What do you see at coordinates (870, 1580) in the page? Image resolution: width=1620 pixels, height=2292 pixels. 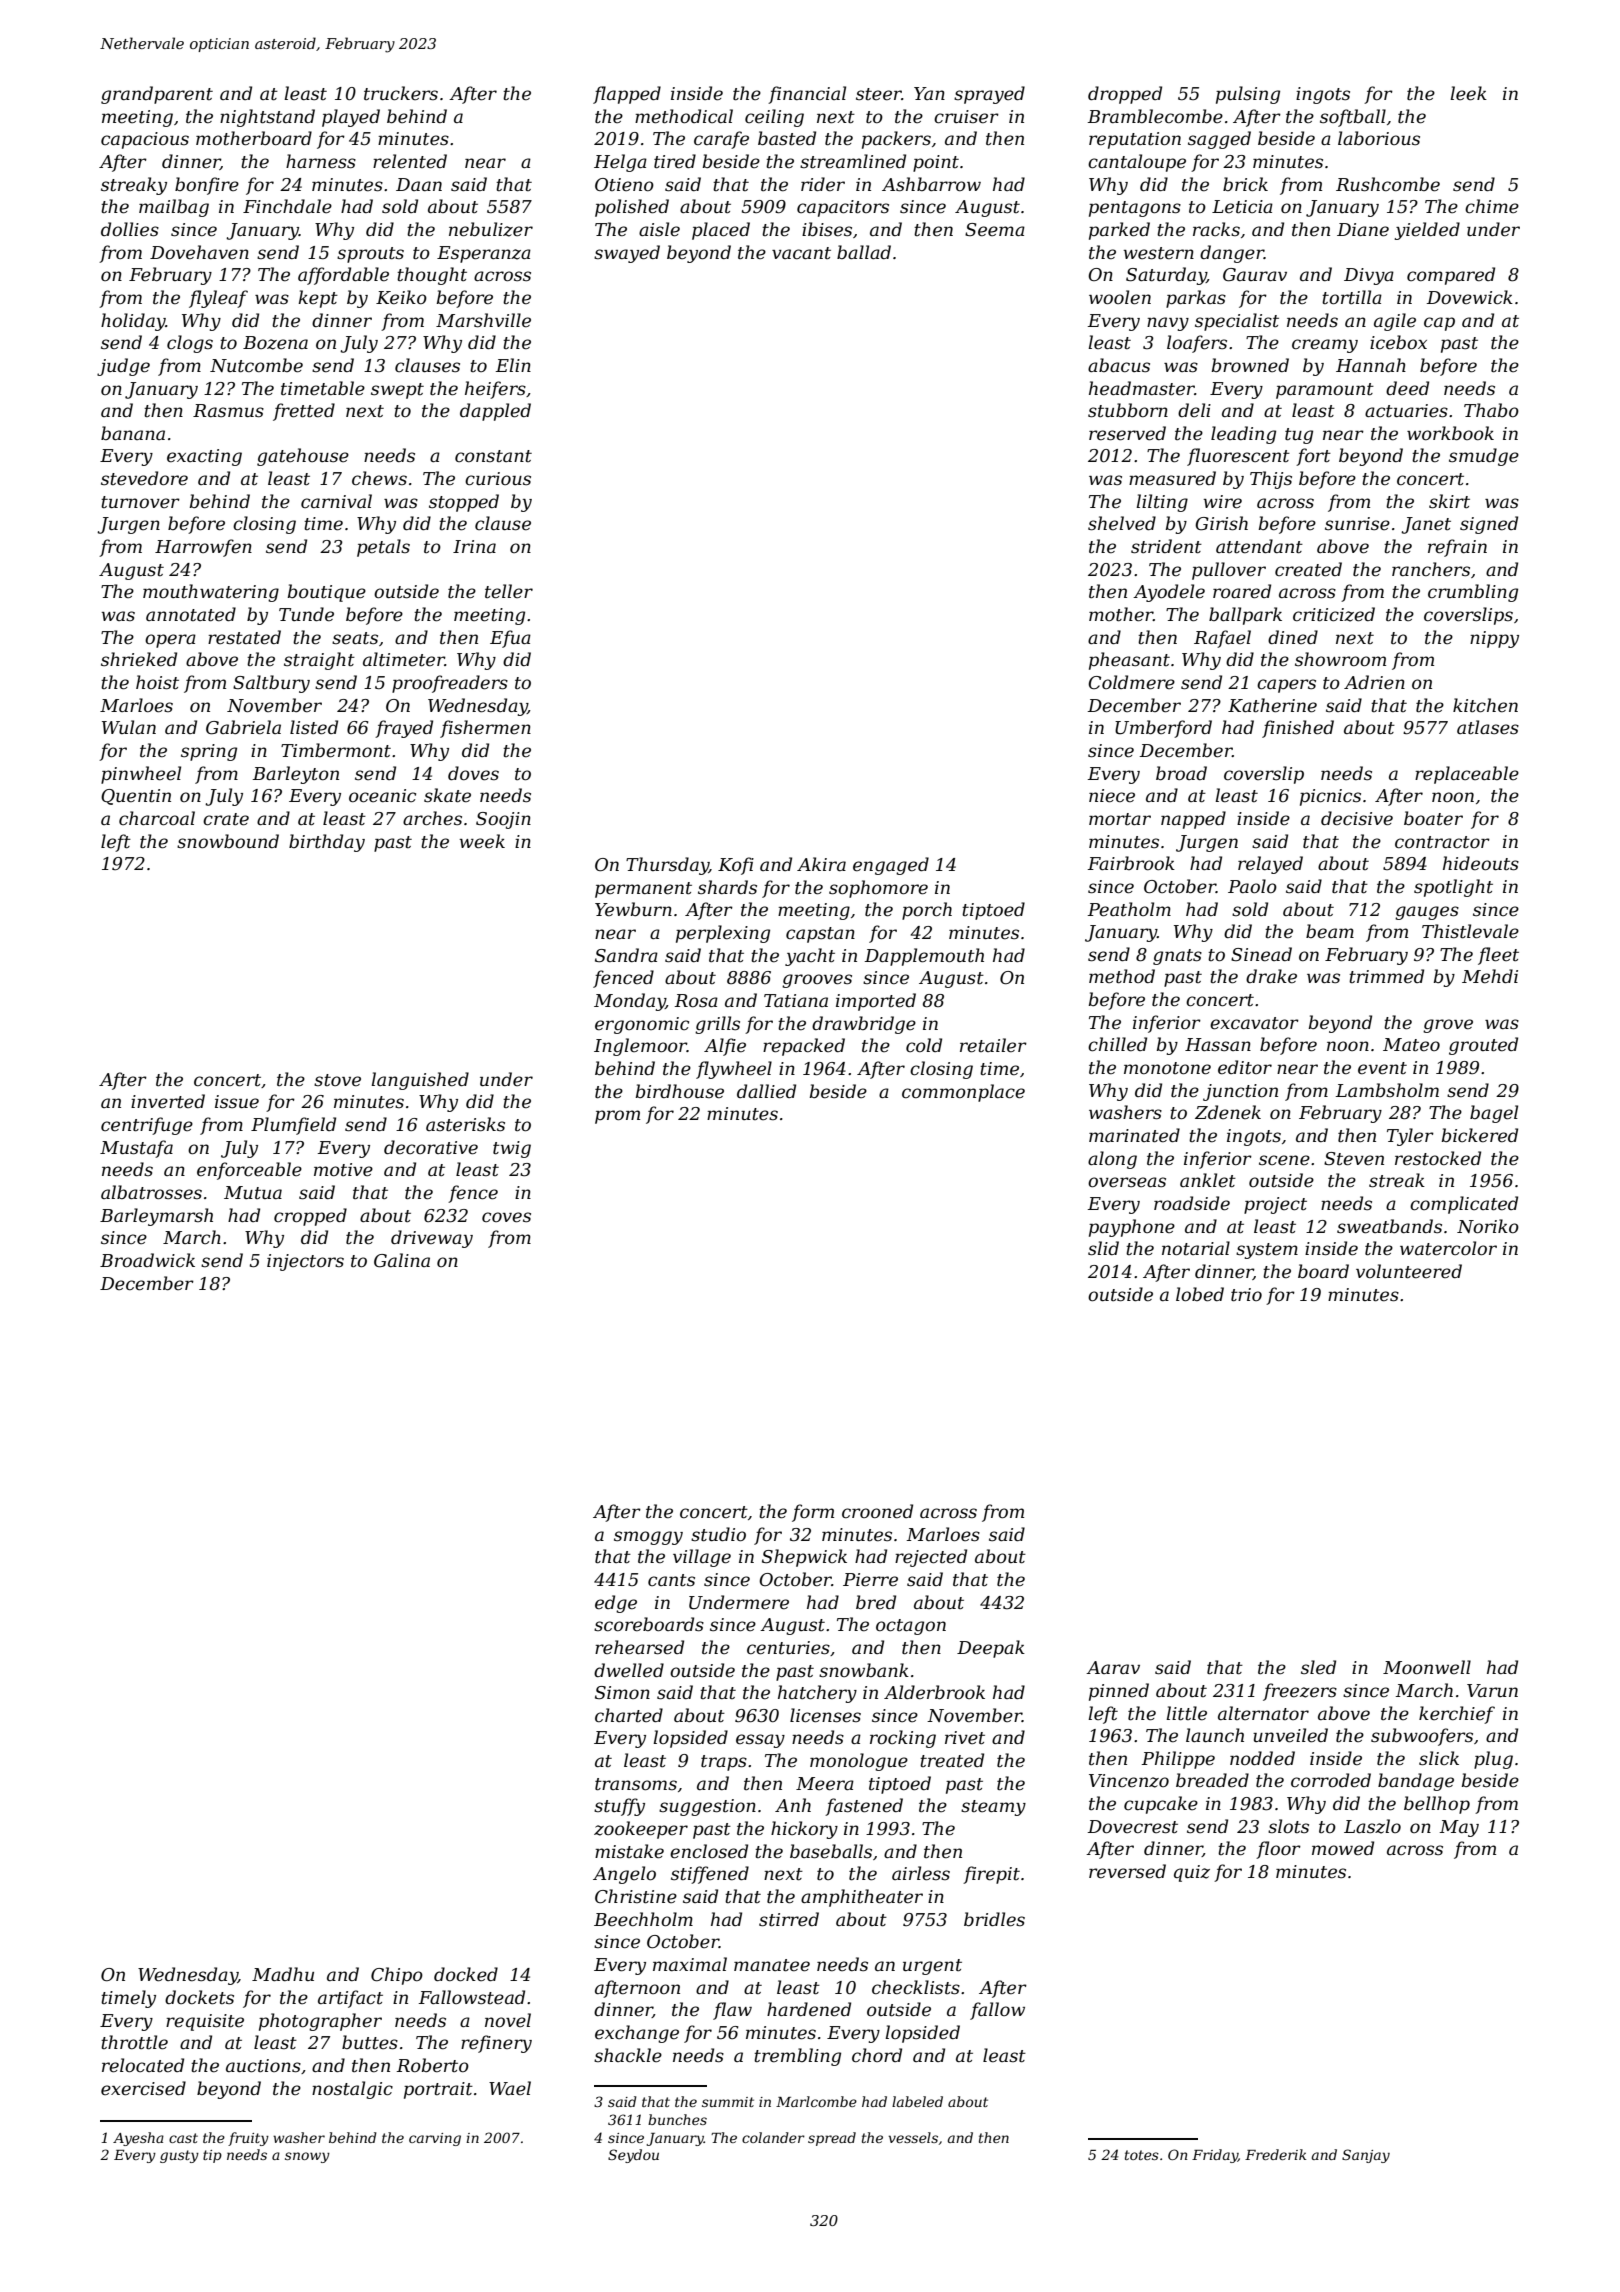 I see `Pierre` at bounding box center [870, 1580].
